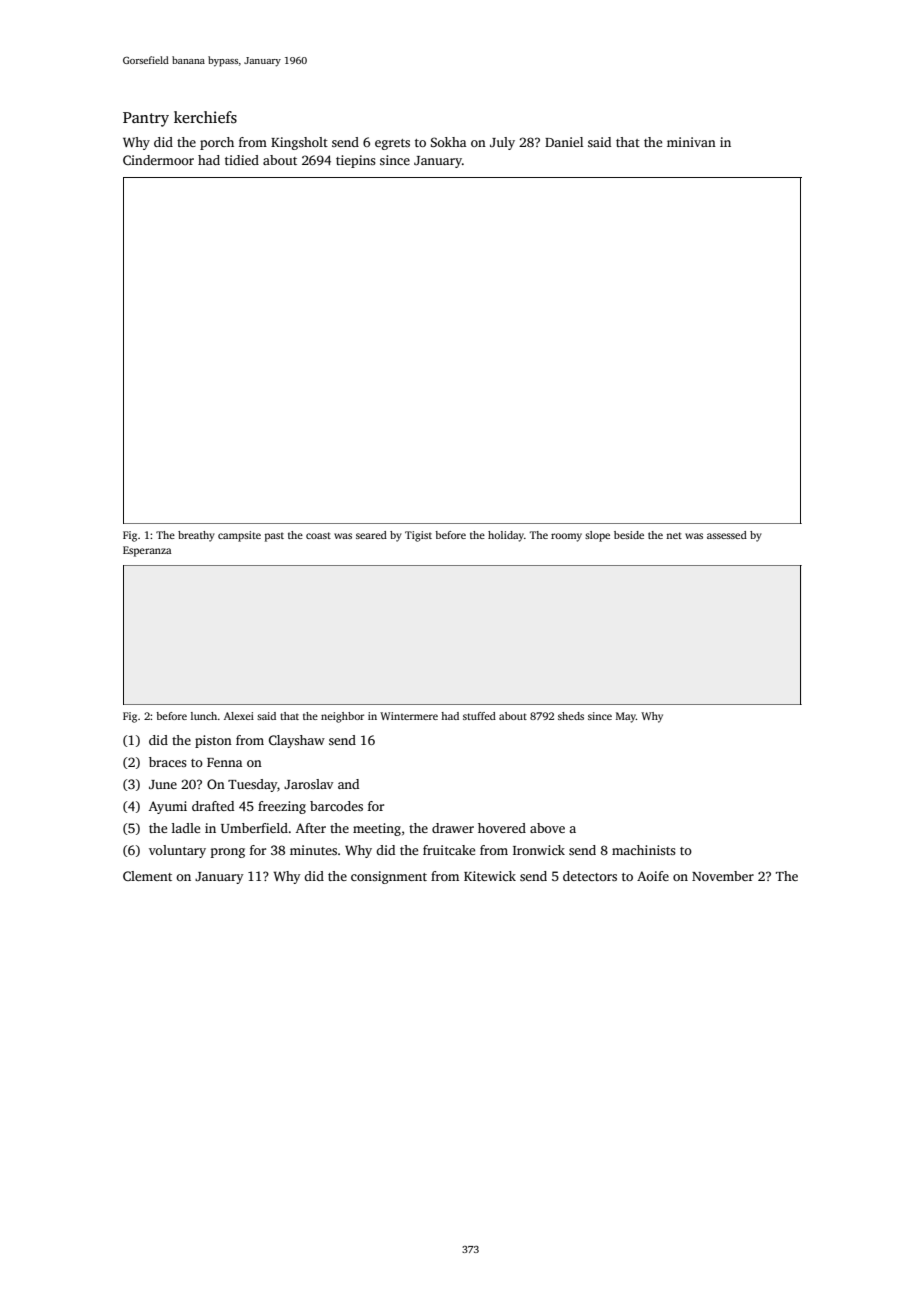 The width and height of the image is (924, 1308). I want to click on Sokha, so click(449, 142).
